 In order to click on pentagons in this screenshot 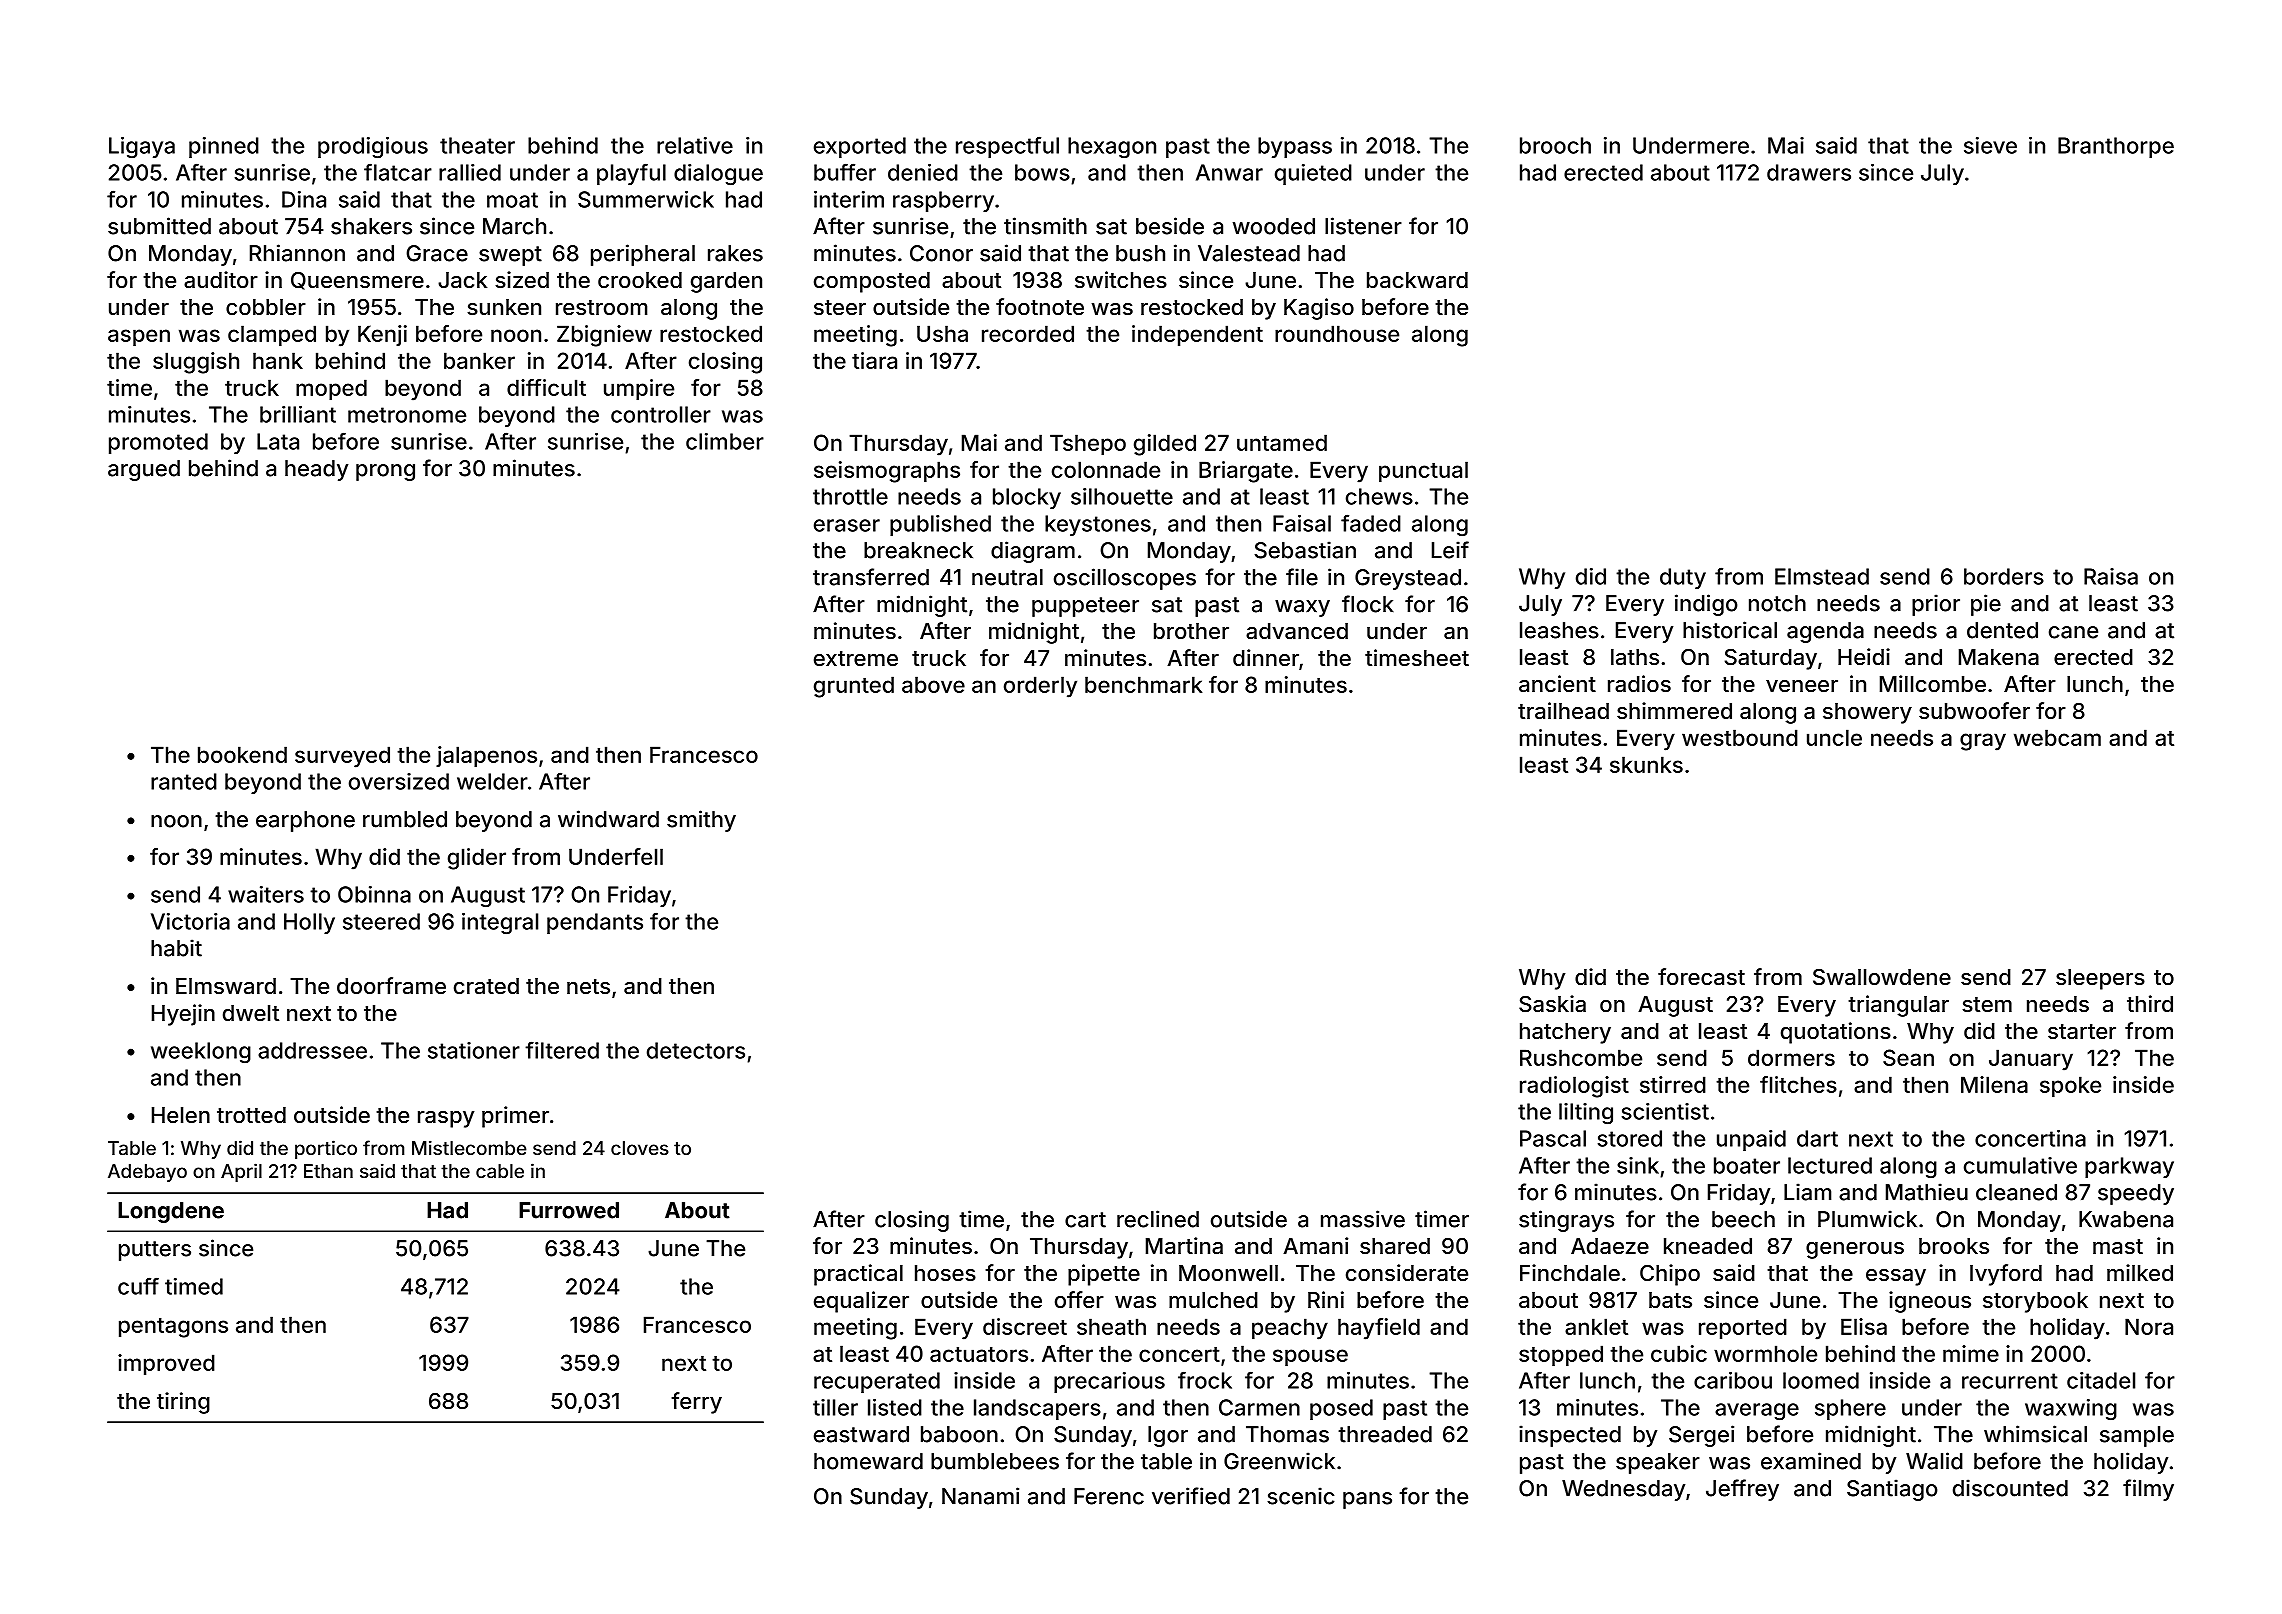, I will do `click(173, 1328)`.
